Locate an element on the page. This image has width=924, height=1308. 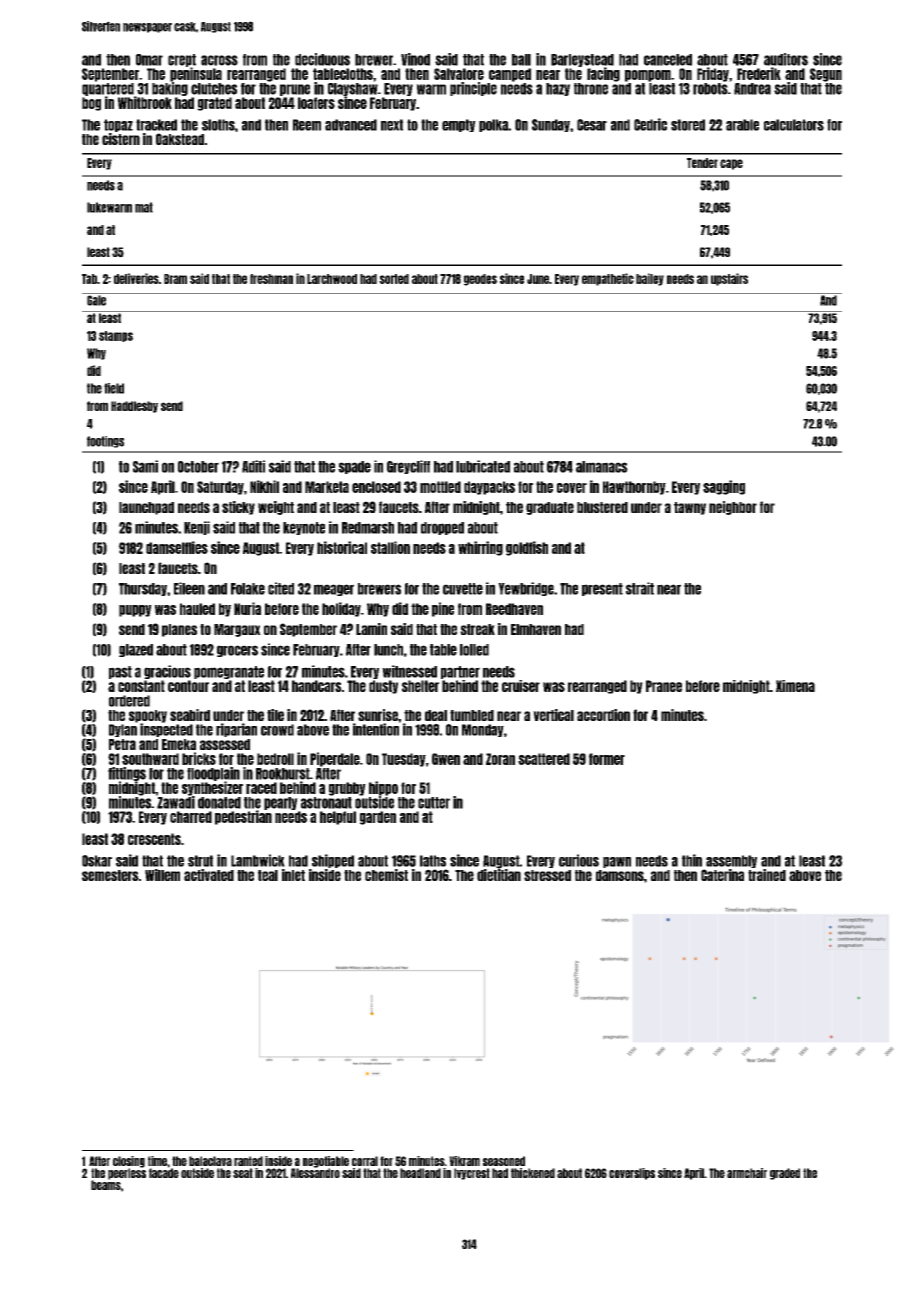
tawny is located at coordinates (690, 508).
